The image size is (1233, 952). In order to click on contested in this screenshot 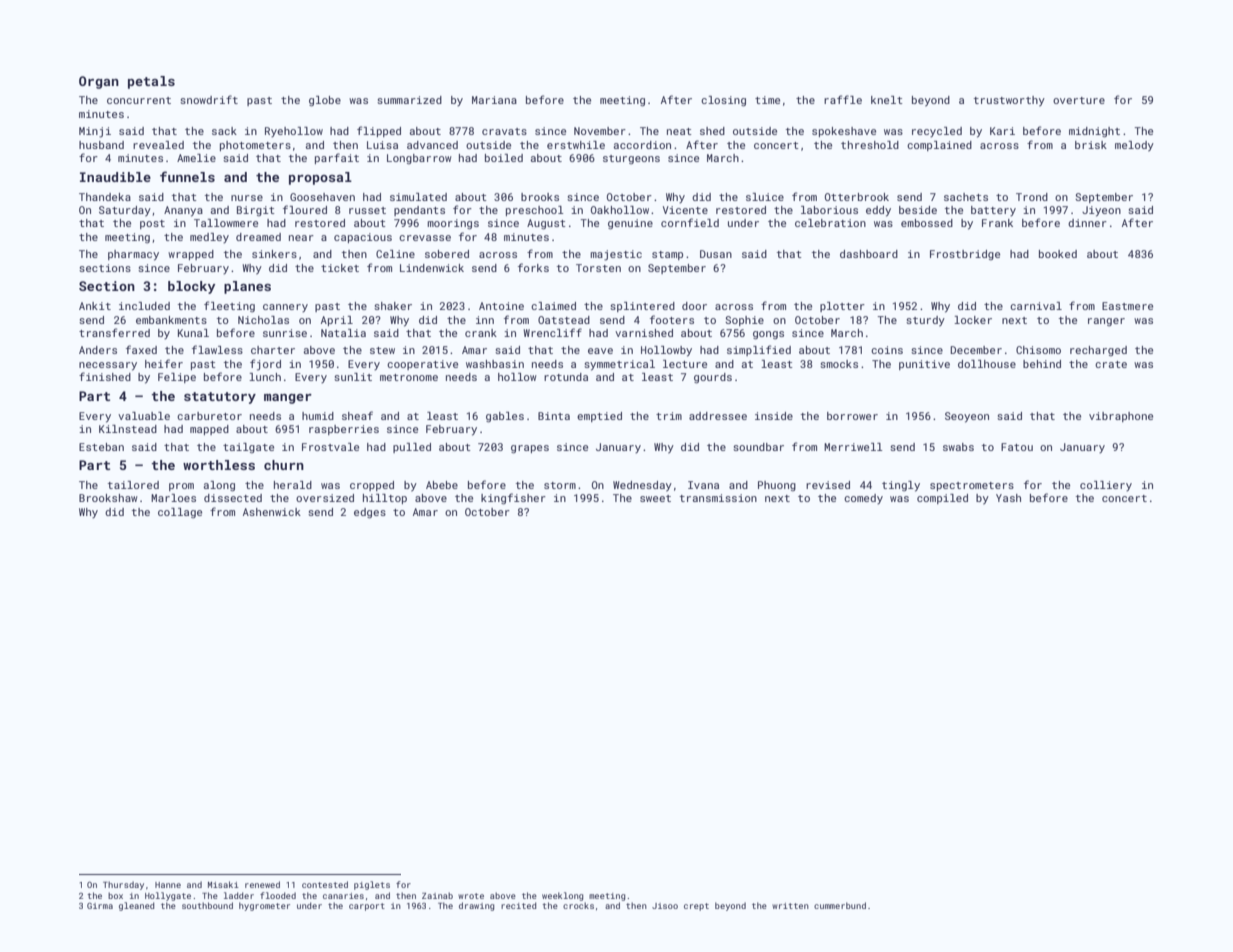, I will do `click(325, 884)`.
